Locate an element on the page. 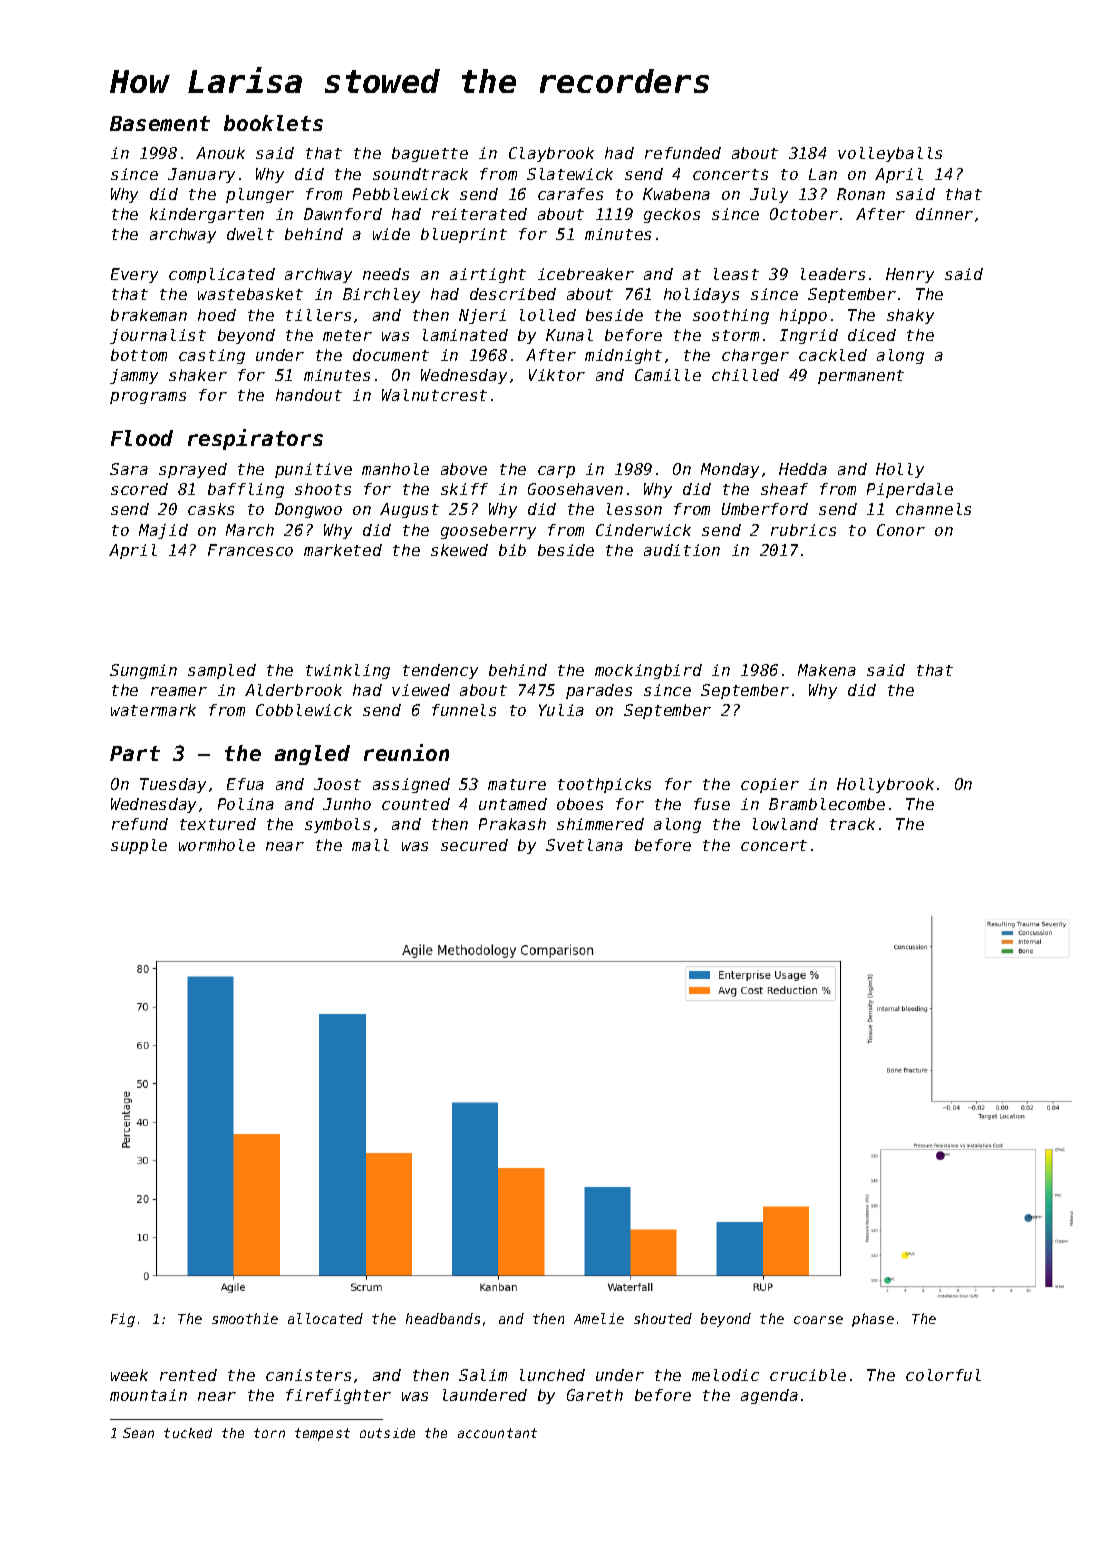  volleyballs is located at coordinates (890, 154).
